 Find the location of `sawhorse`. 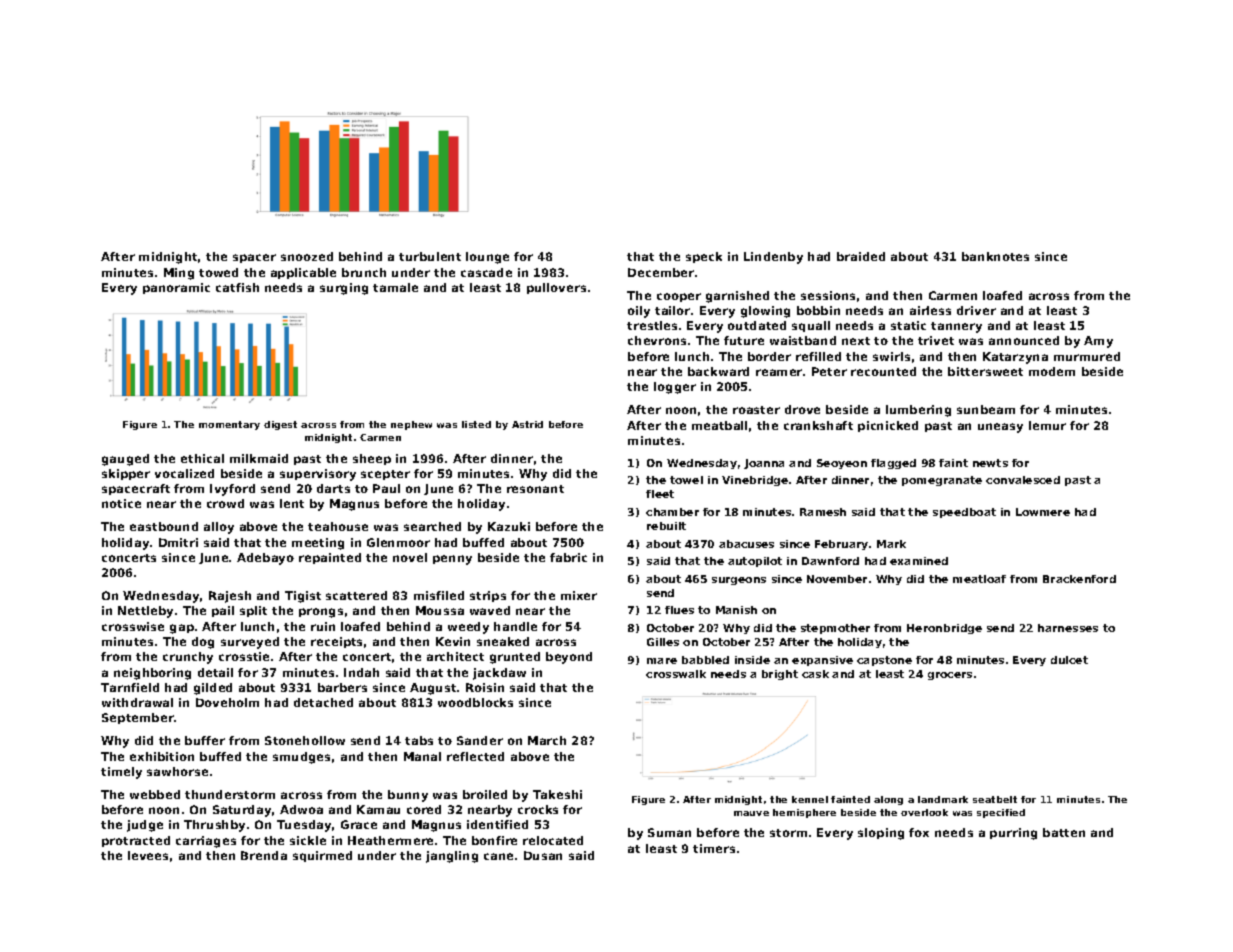

sawhorse is located at coordinates (177, 771).
